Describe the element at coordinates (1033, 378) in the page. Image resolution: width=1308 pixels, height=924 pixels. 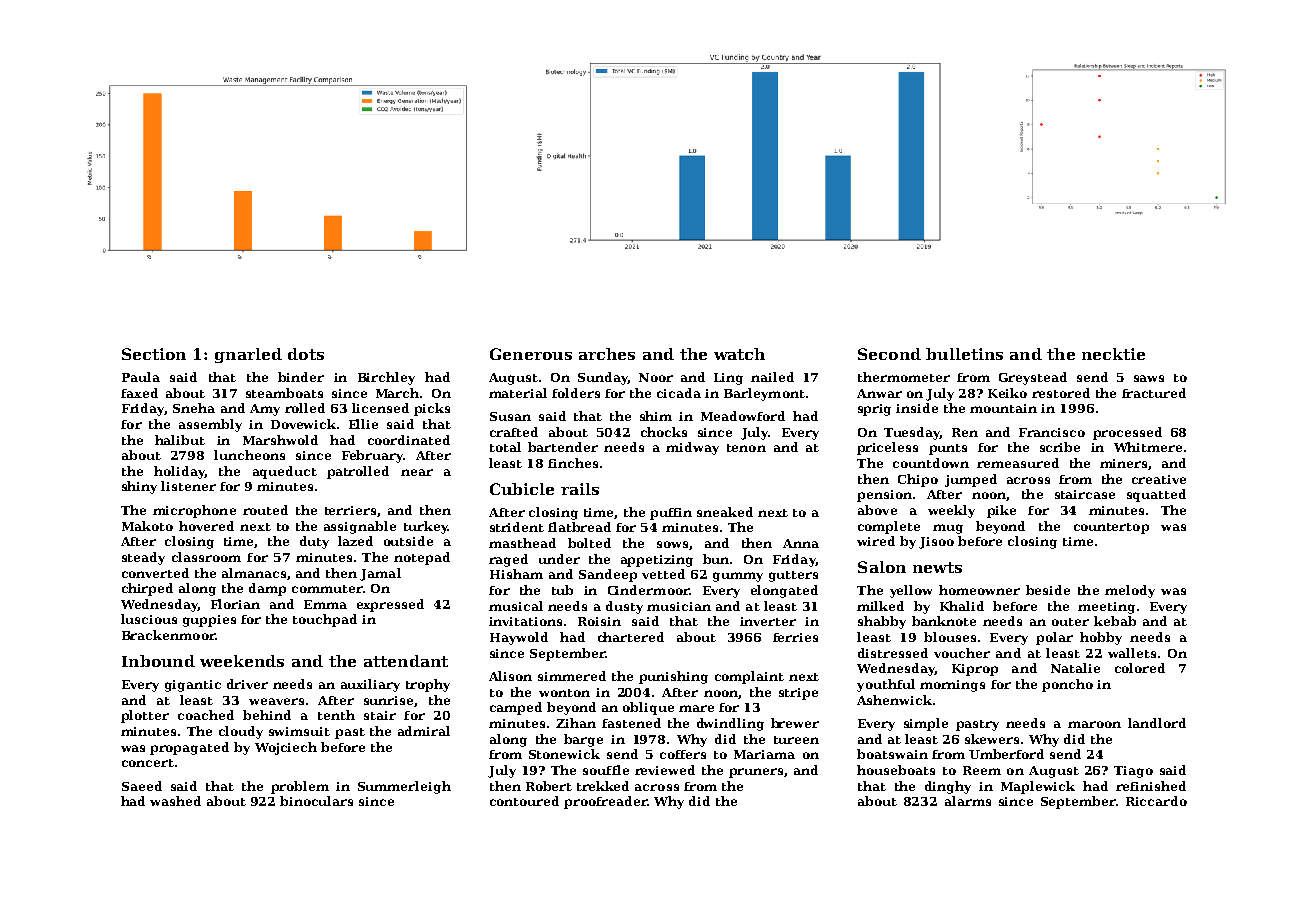
I see `Greystead` at that location.
